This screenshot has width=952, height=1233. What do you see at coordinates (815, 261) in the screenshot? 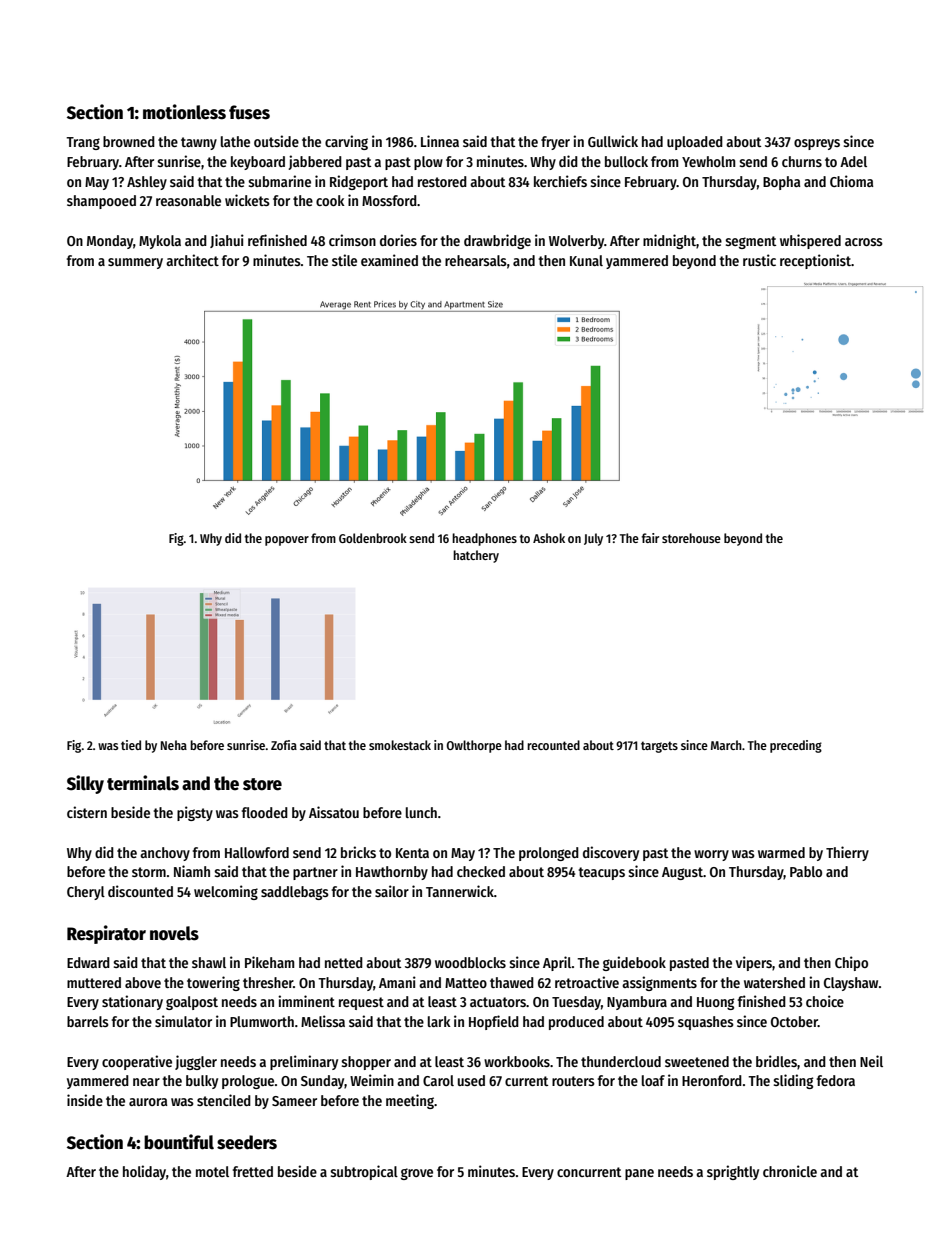
I see `receptionist` at bounding box center [815, 261].
